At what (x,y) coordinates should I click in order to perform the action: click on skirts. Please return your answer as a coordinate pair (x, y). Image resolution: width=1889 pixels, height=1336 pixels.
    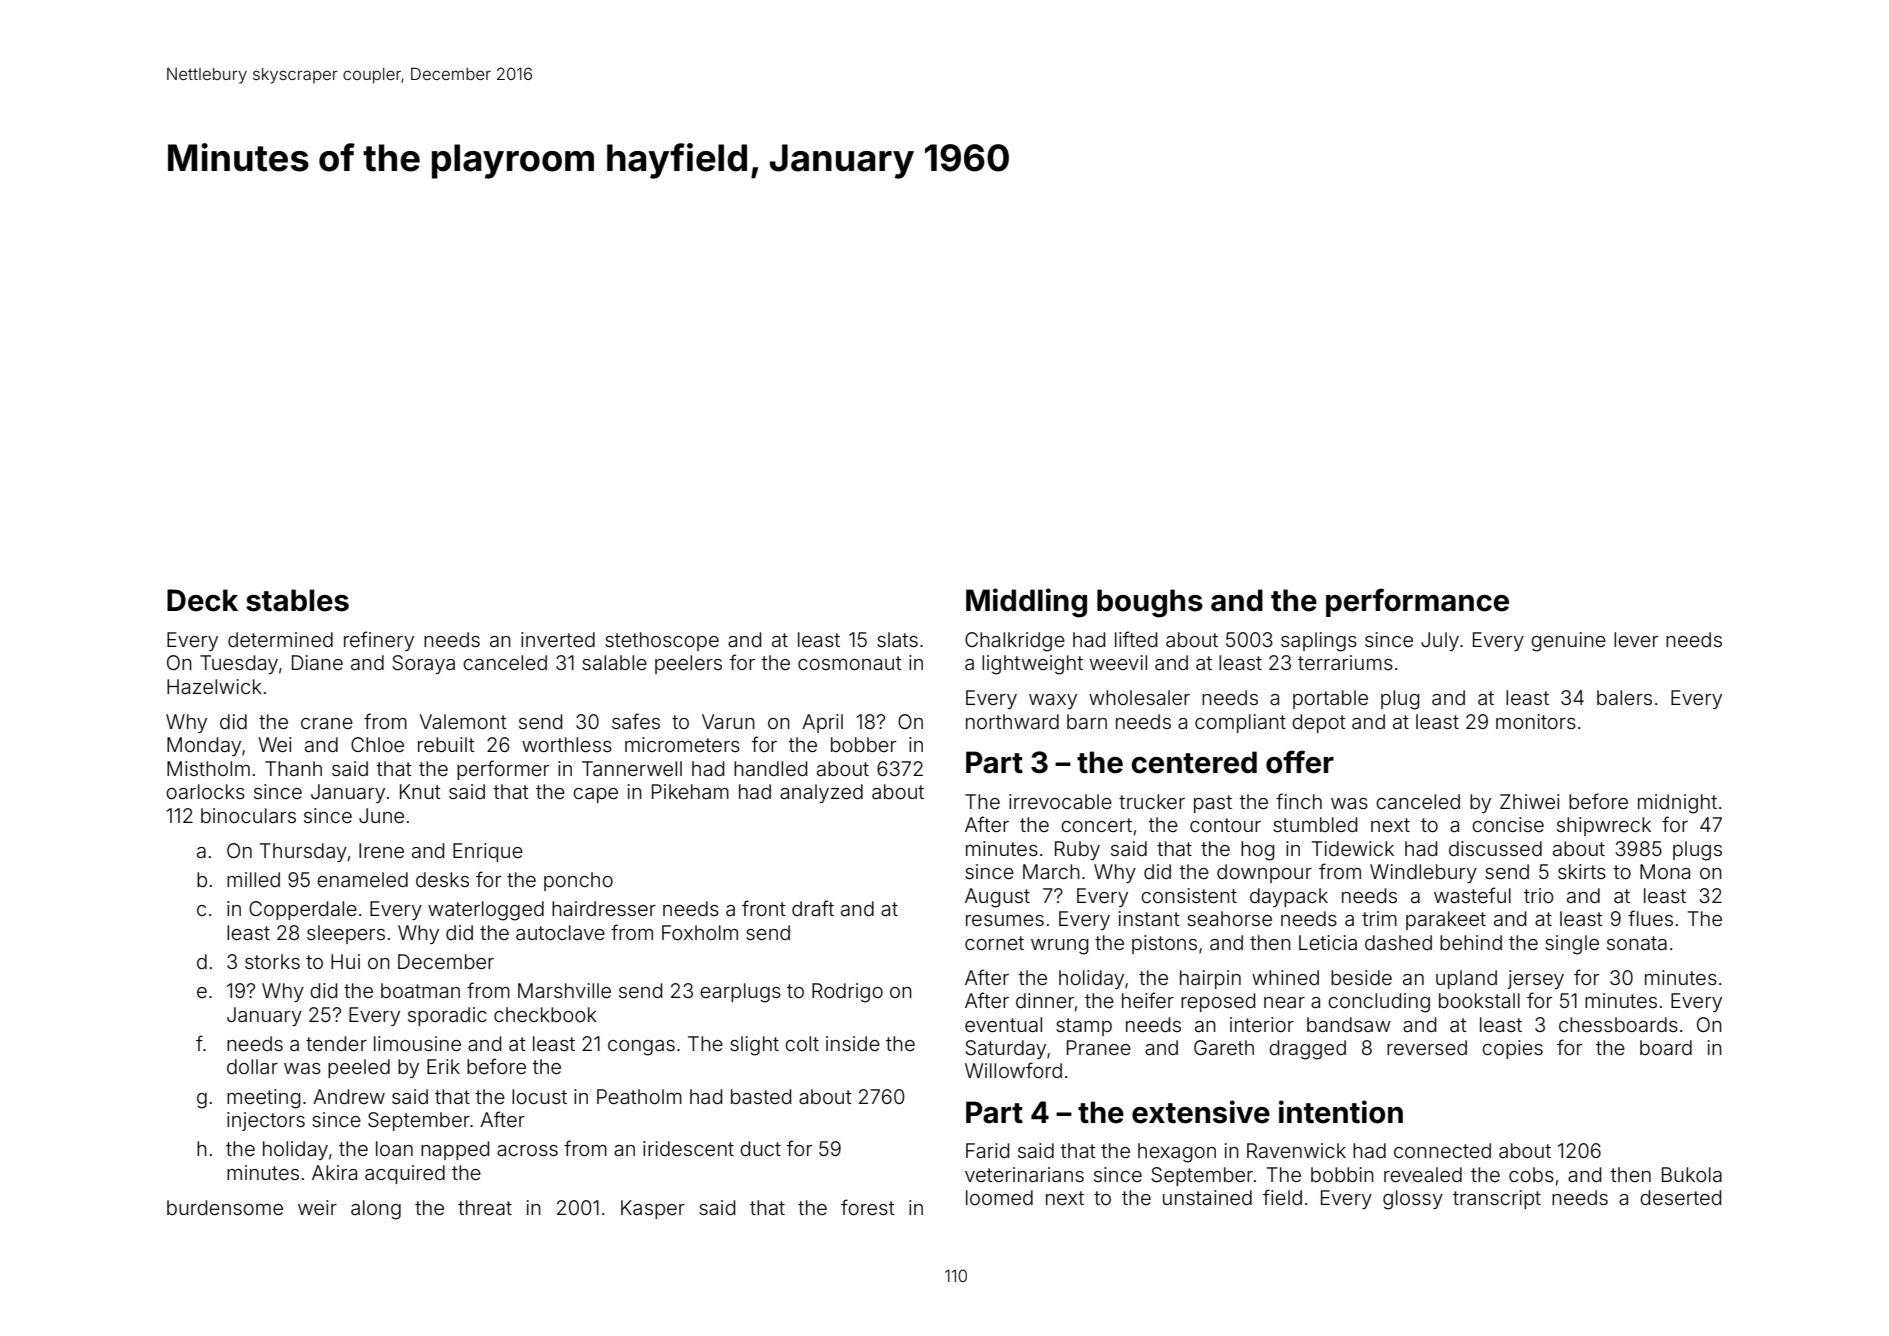
    Looking at the image, I should click on (1582, 871).
